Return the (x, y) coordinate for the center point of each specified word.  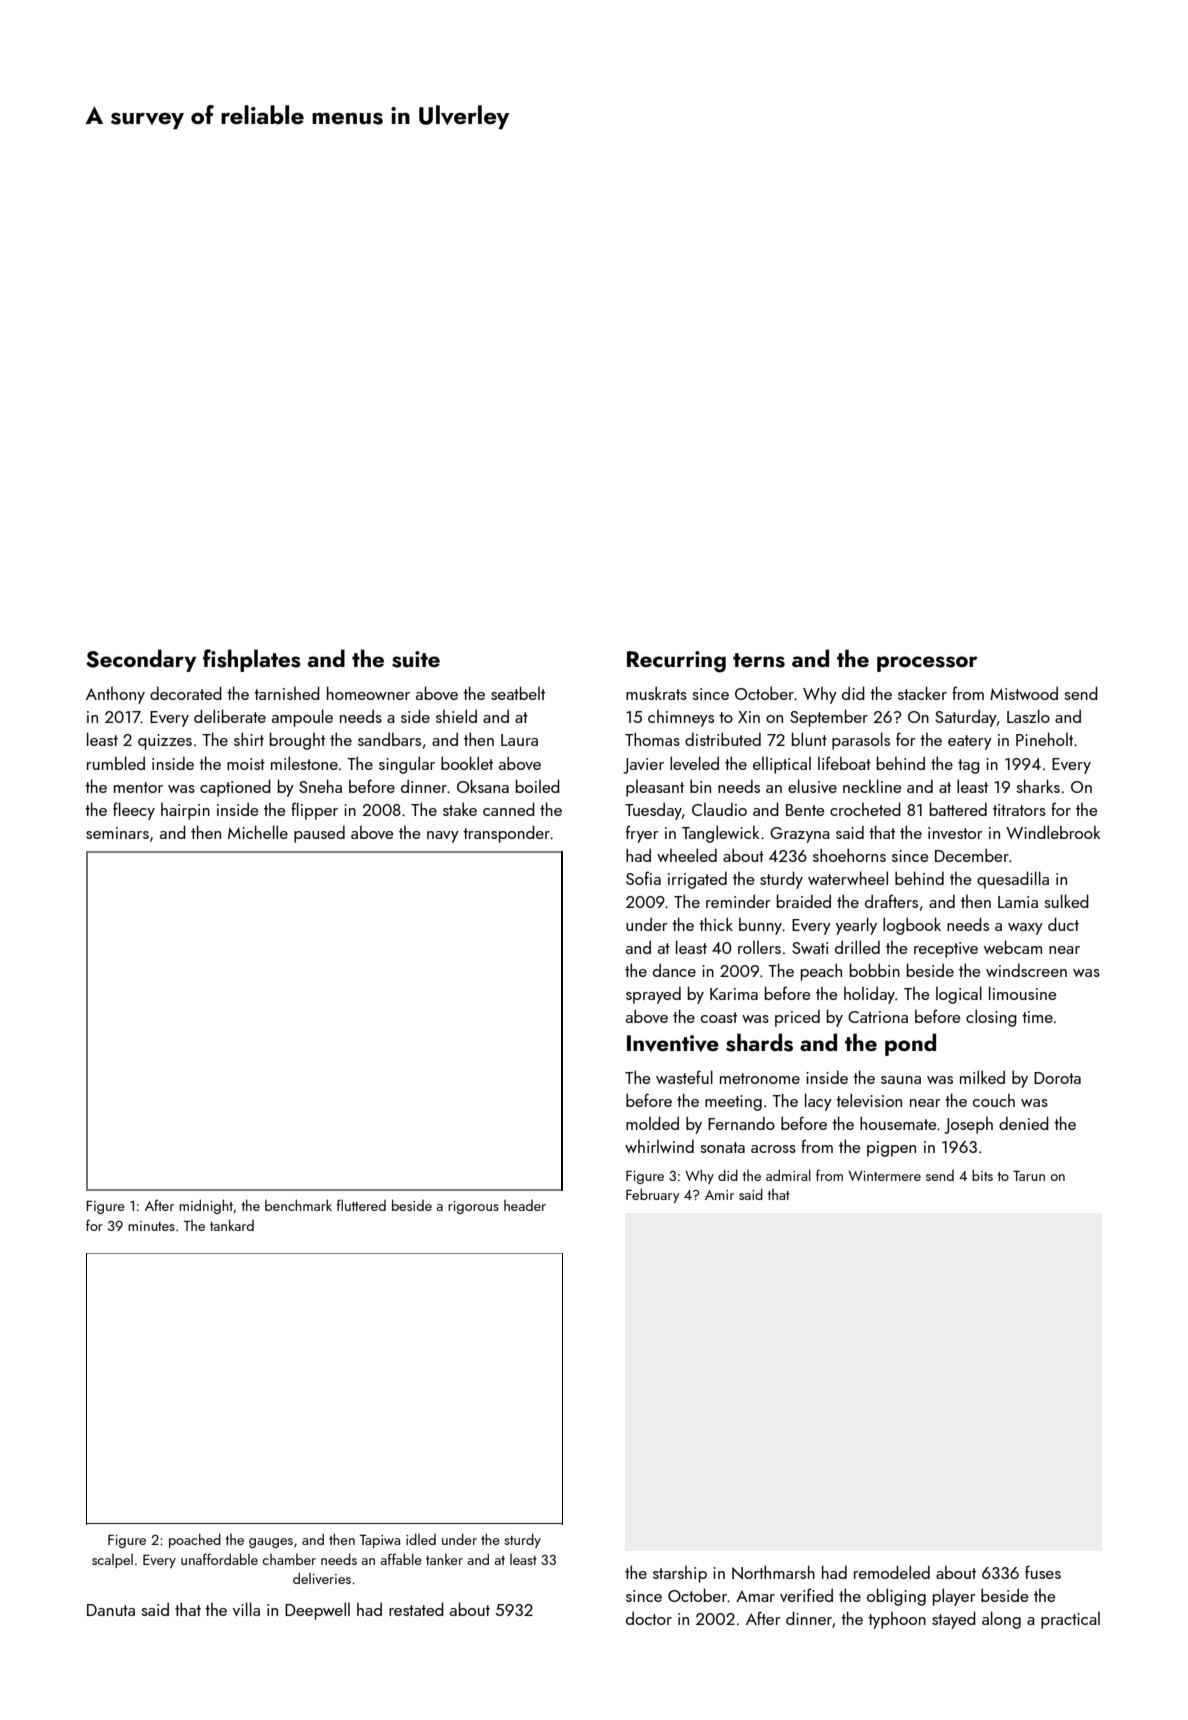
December (972, 855)
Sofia (643, 878)
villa (246, 1609)
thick (716, 924)
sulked (1066, 901)
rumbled (116, 763)
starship (680, 1574)
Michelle (258, 832)
